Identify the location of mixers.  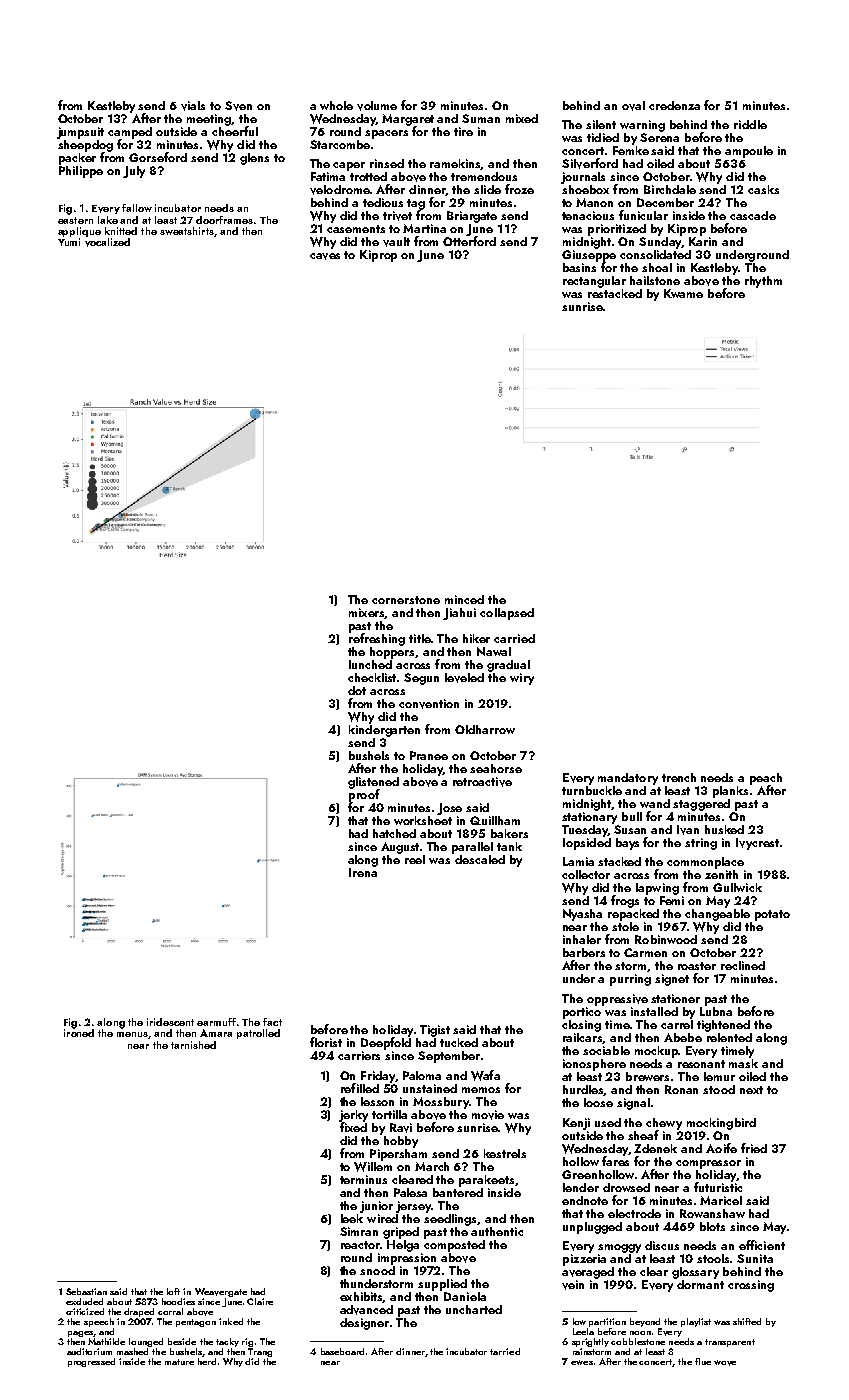
(367, 613).
